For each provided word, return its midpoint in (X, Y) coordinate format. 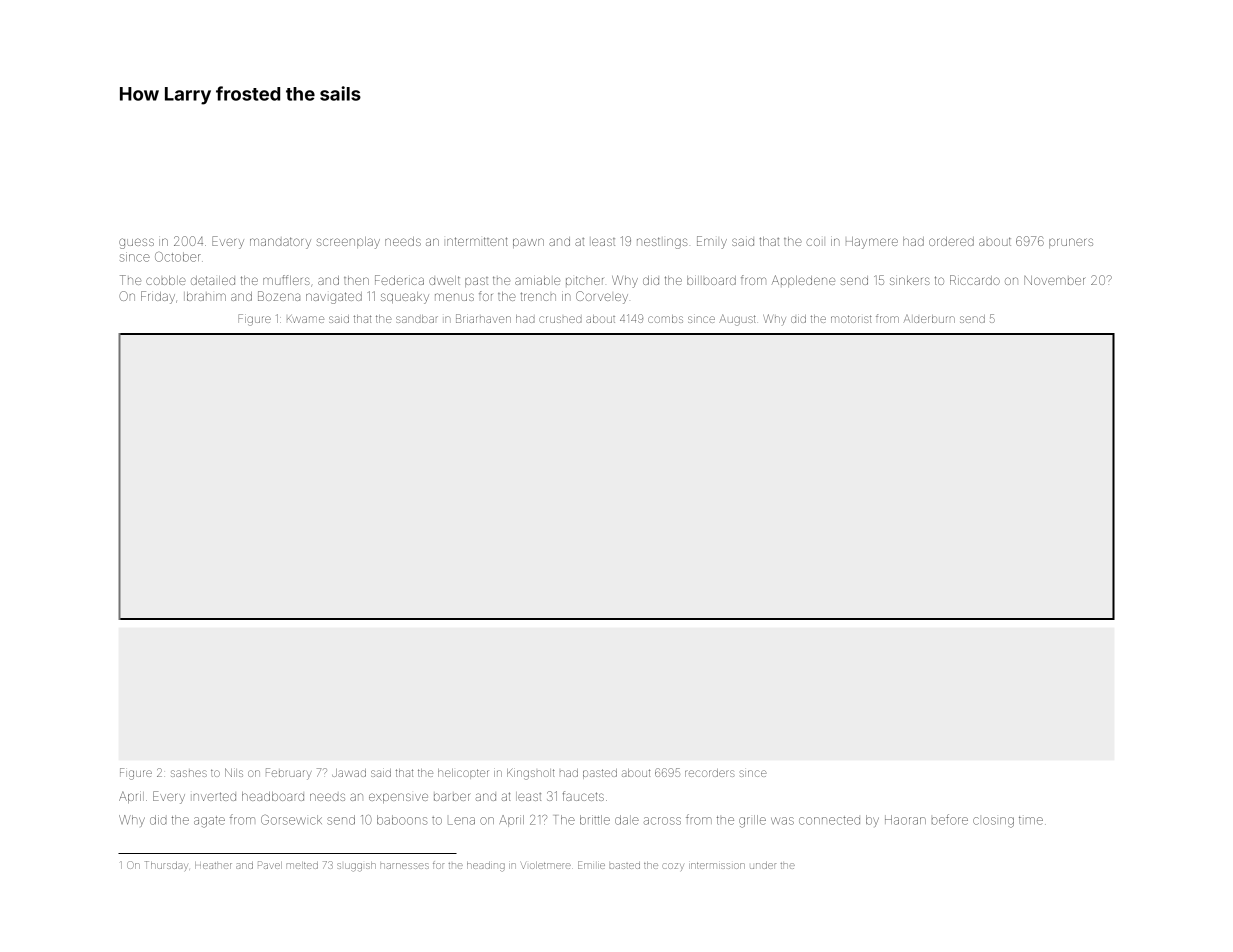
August (737, 320)
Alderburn (929, 319)
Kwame (305, 319)
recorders (709, 773)
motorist (851, 319)
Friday (158, 297)
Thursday (166, 866)
